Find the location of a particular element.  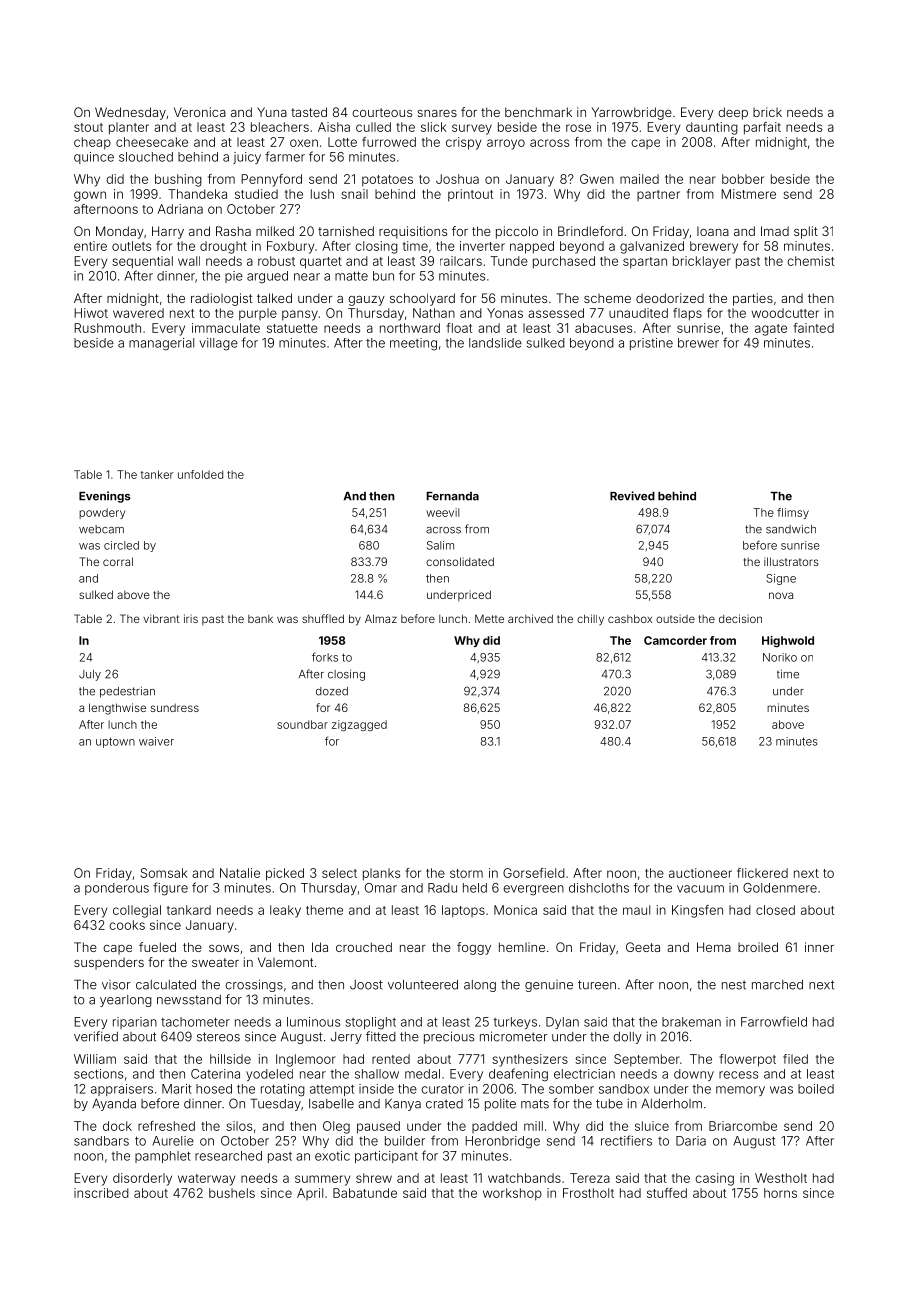

Oleg is located at coordinates (336, 1127).
